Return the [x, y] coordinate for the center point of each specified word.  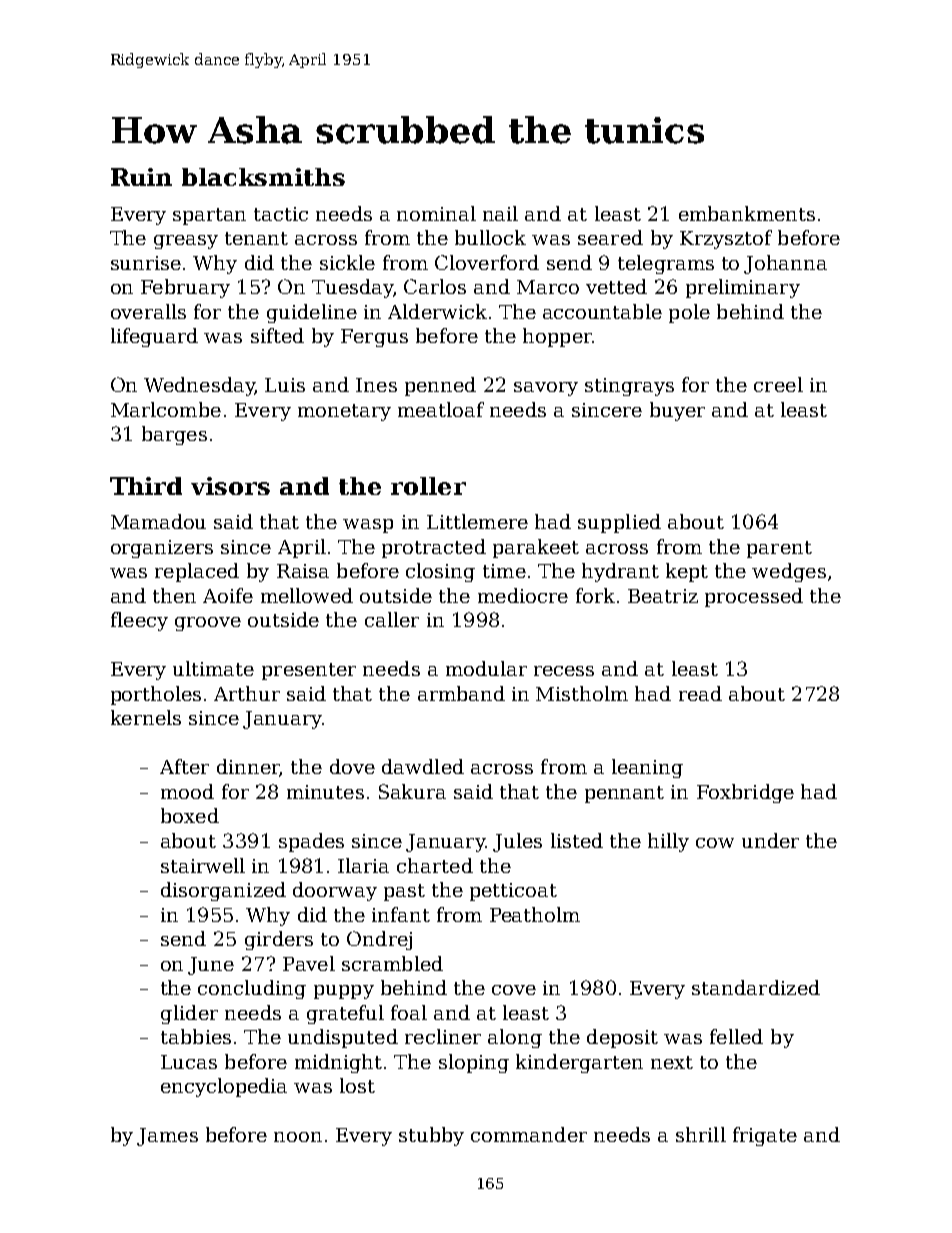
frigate [765, 1136]
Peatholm [535, 914]
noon [298, 1137]
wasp [368, 526]
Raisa [303, 571]
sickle [347, 262]
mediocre [523, 595]
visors [230, 486]
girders [279, 940]
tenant [256, 238]
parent [779, 549]
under [770, 840]
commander [529, 1134]
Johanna [785, 264]
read [700, 693]
